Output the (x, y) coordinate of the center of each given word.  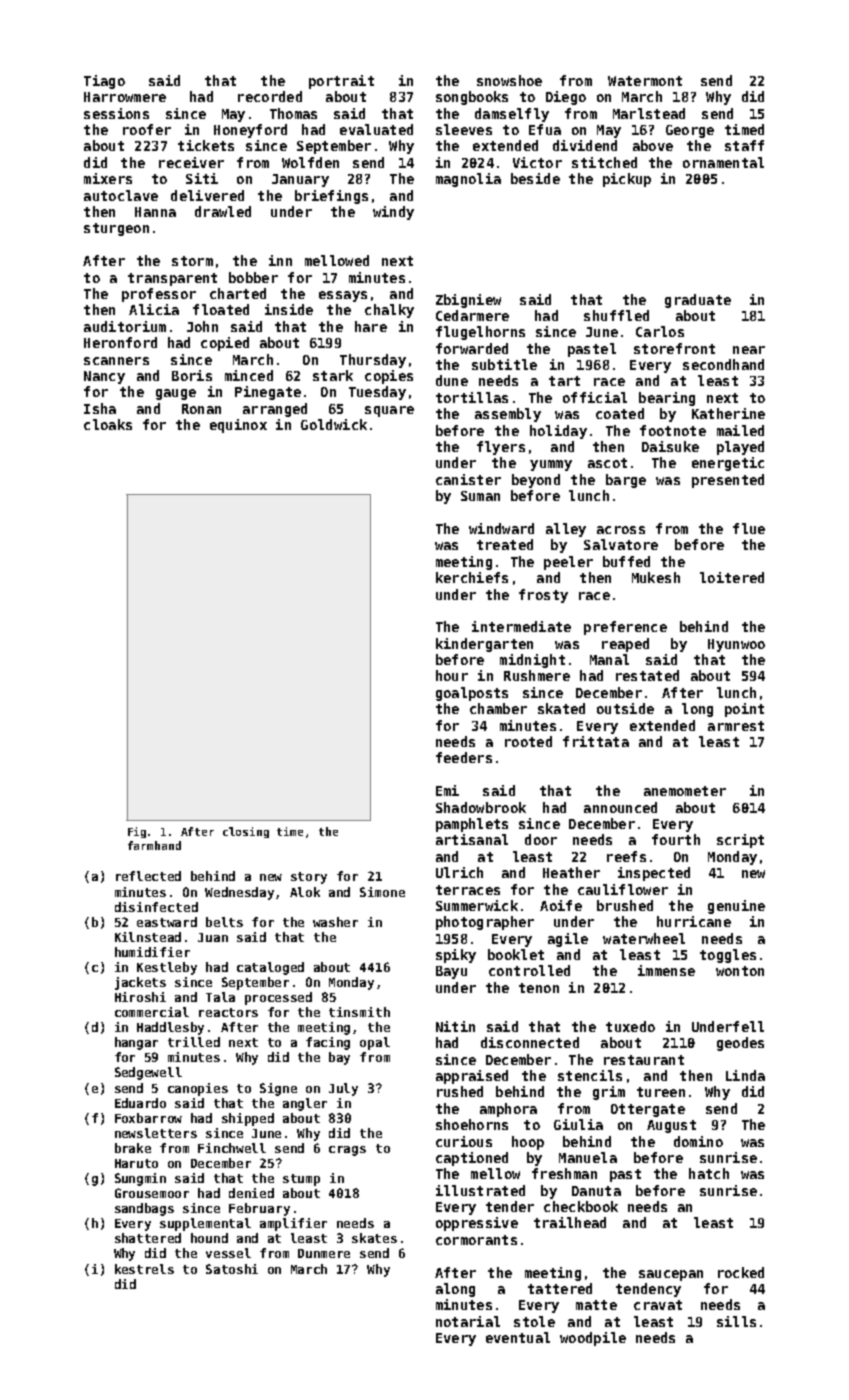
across (621, 530)
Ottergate (648, 1110)
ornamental (723, 162)
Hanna (155, 212)
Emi (447, 790)
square (389, 411)
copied (225, 344)
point (744, 710)
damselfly (512, 115)
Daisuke (670, 446)
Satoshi (232, 1269)
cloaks (108, 424)
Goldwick (334, 424)
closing (246, 832)
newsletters (156, 1133)
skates (374, 1238)
